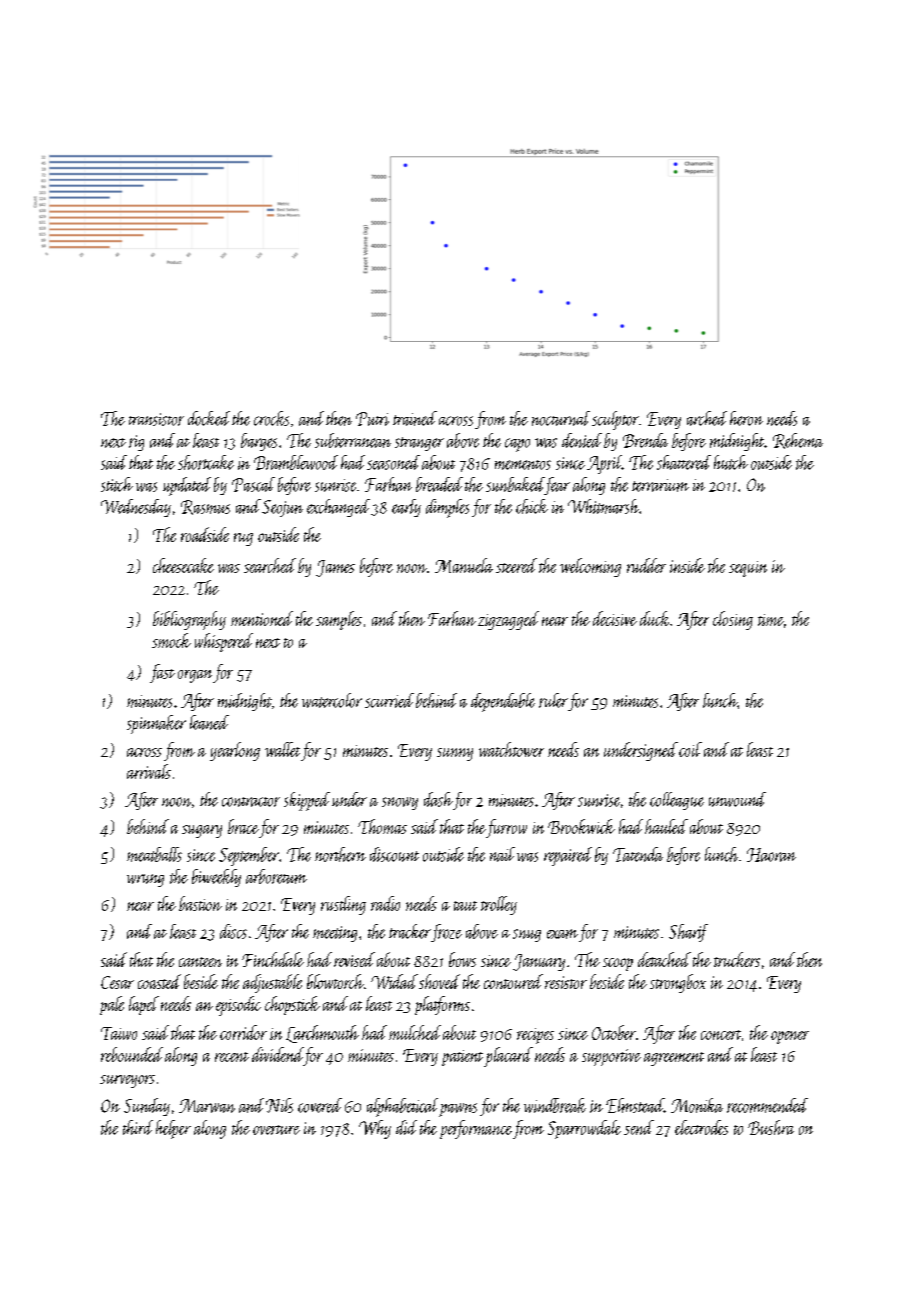  Describe the element at coordinates (253, 484) in the image. I see `Pascal` at that location.
